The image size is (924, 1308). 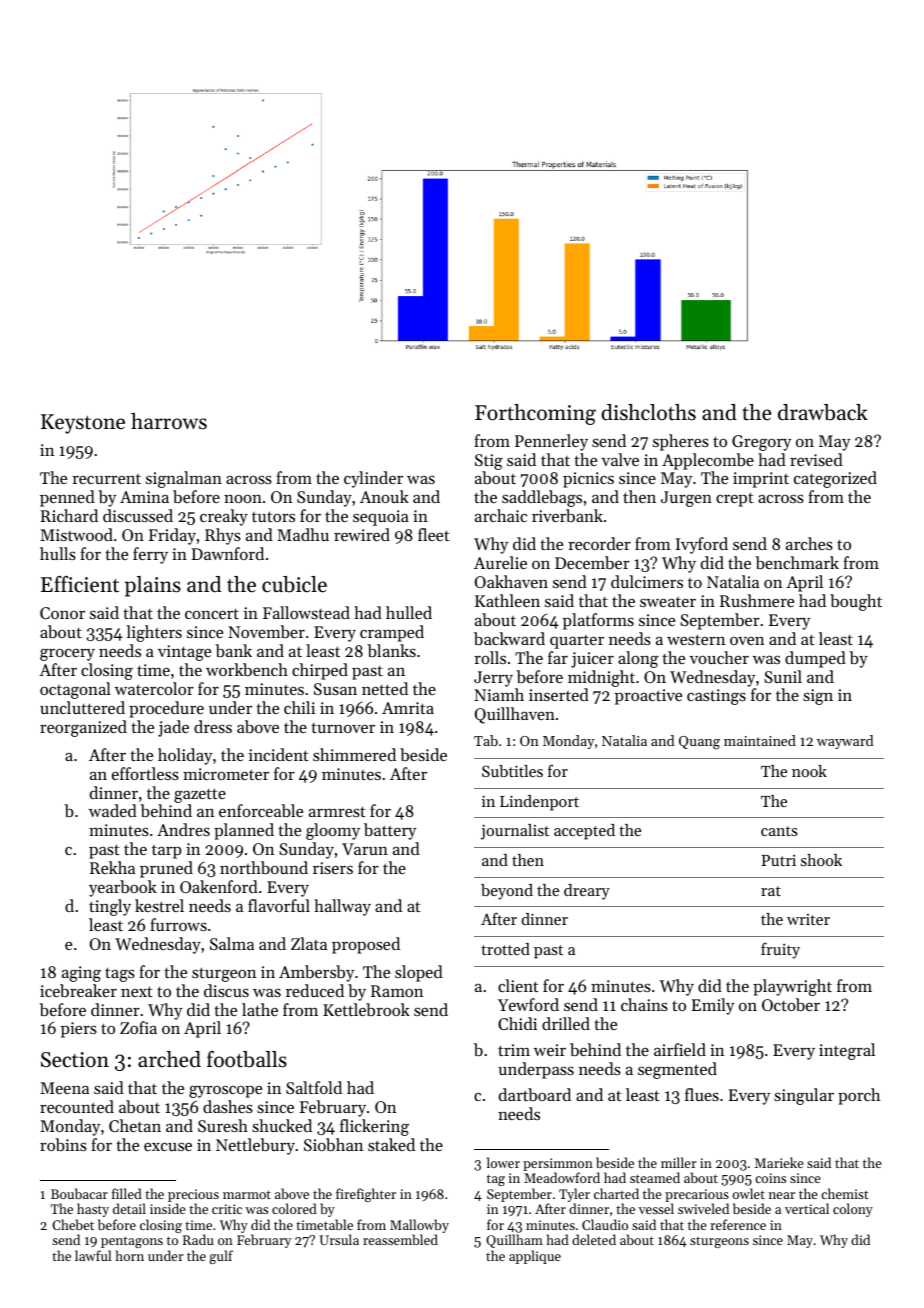 I want to click on Forthcoming, so click(x=535, y=414).
